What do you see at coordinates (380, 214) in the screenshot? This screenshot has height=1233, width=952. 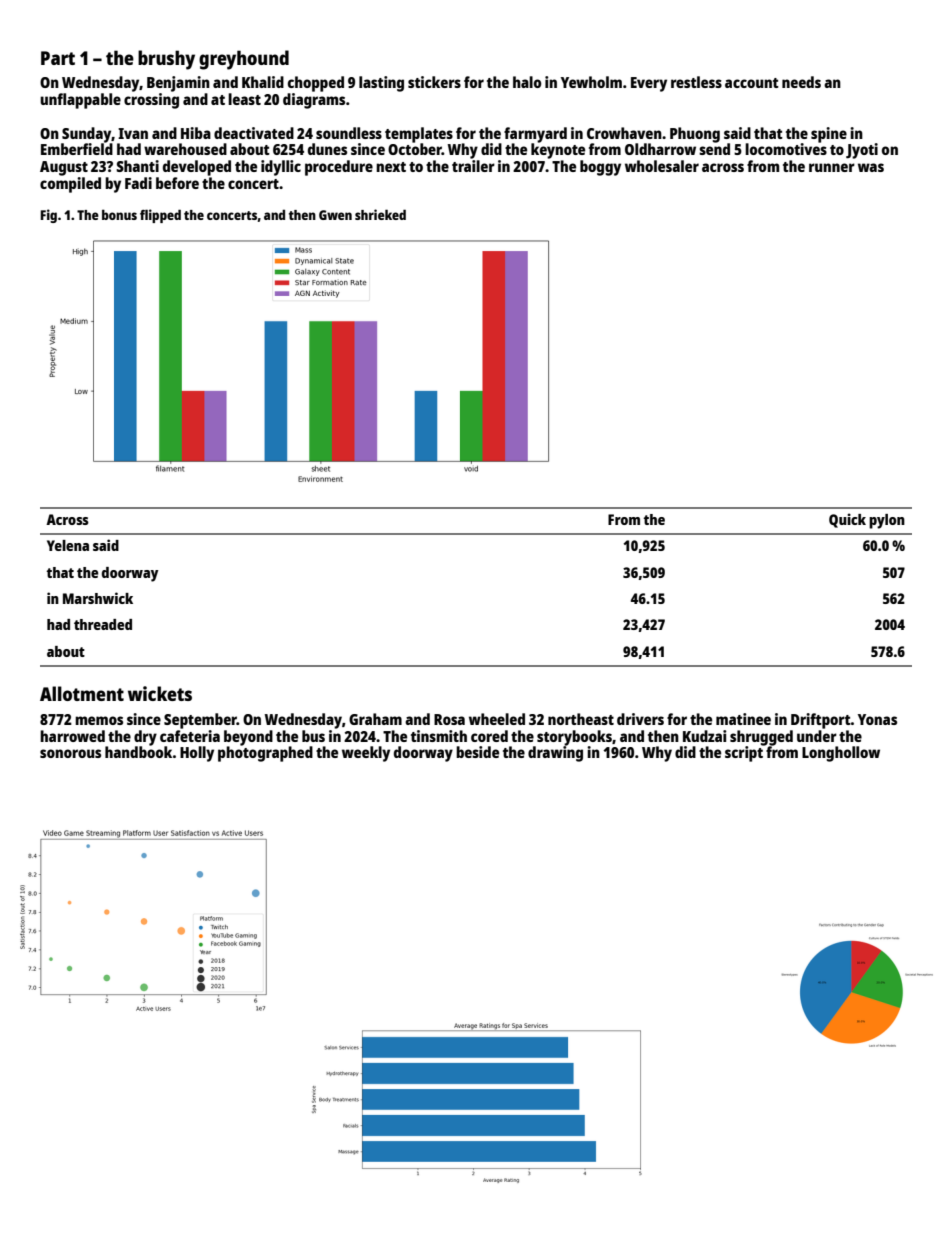 I see `shrieked` at bounding box center [380, 214].
